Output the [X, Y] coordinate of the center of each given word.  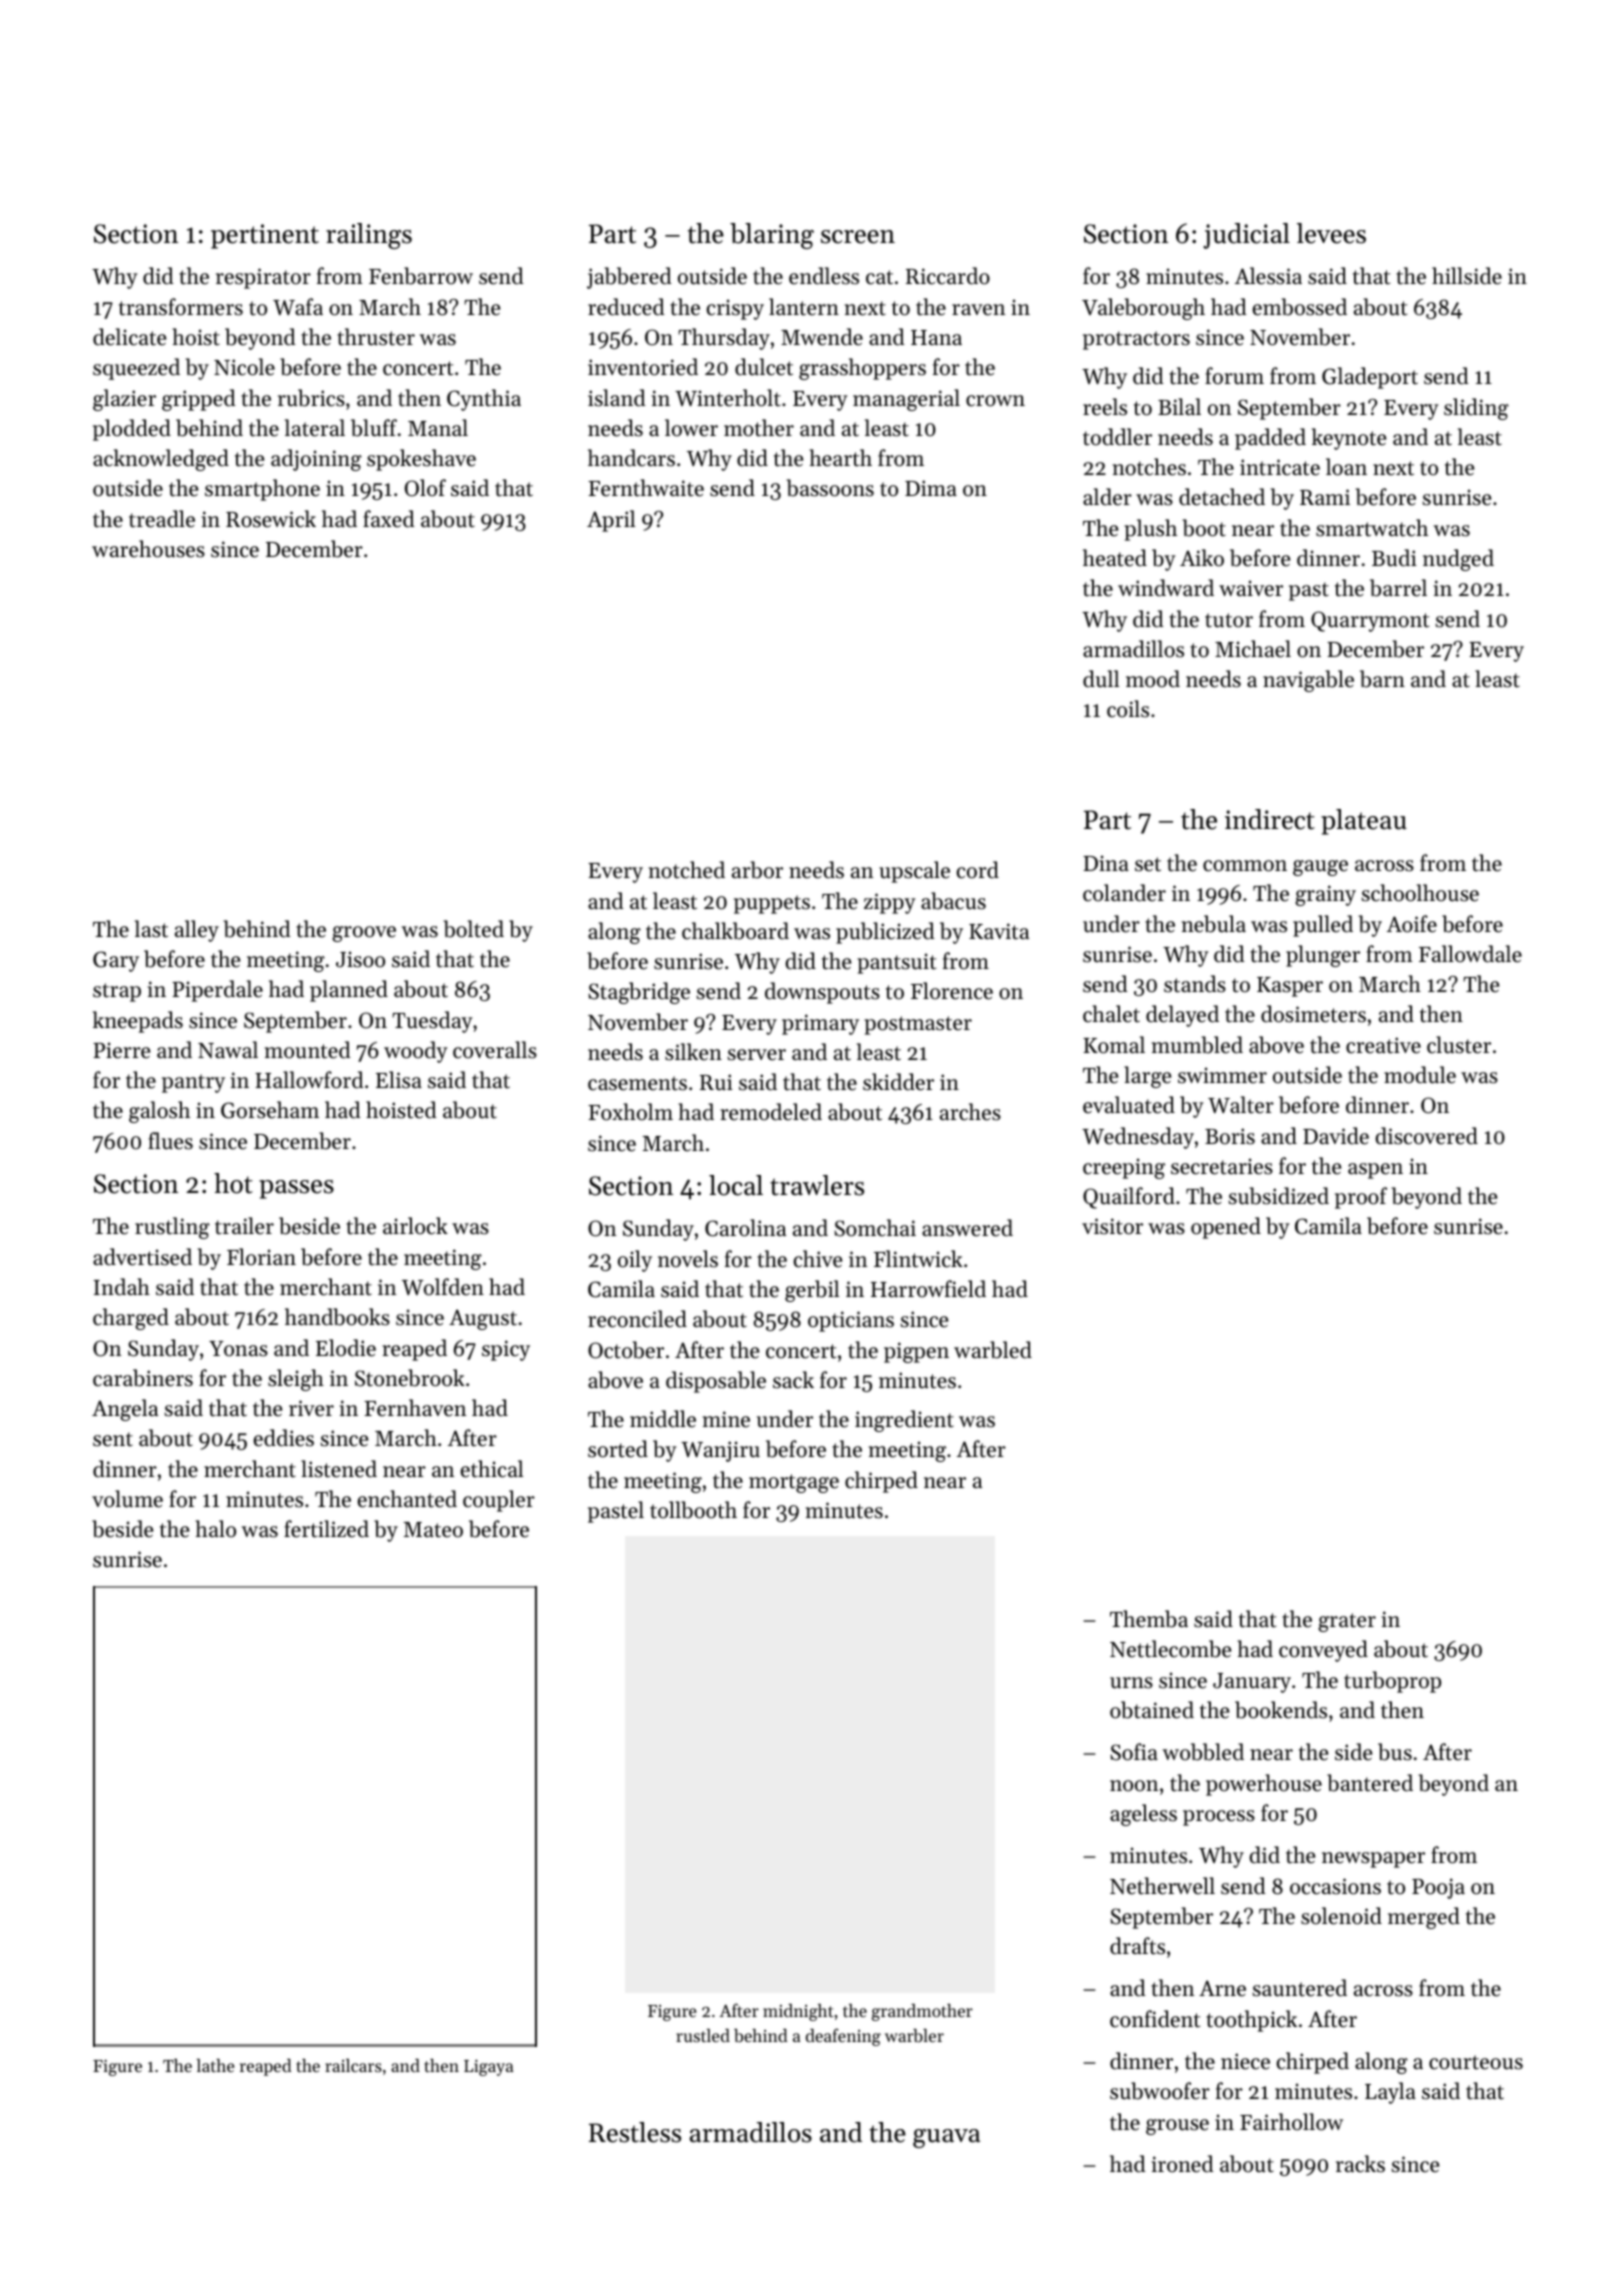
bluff [374, 428]
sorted [618, 1449]
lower [691, 428]
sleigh [296, 1380]
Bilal [1179, 406]
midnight [798, 2012]
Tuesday [432, 1022]
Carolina [745, 1228]
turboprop [1392, 1682]
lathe [215, 2065]
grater [1347, 1622]
